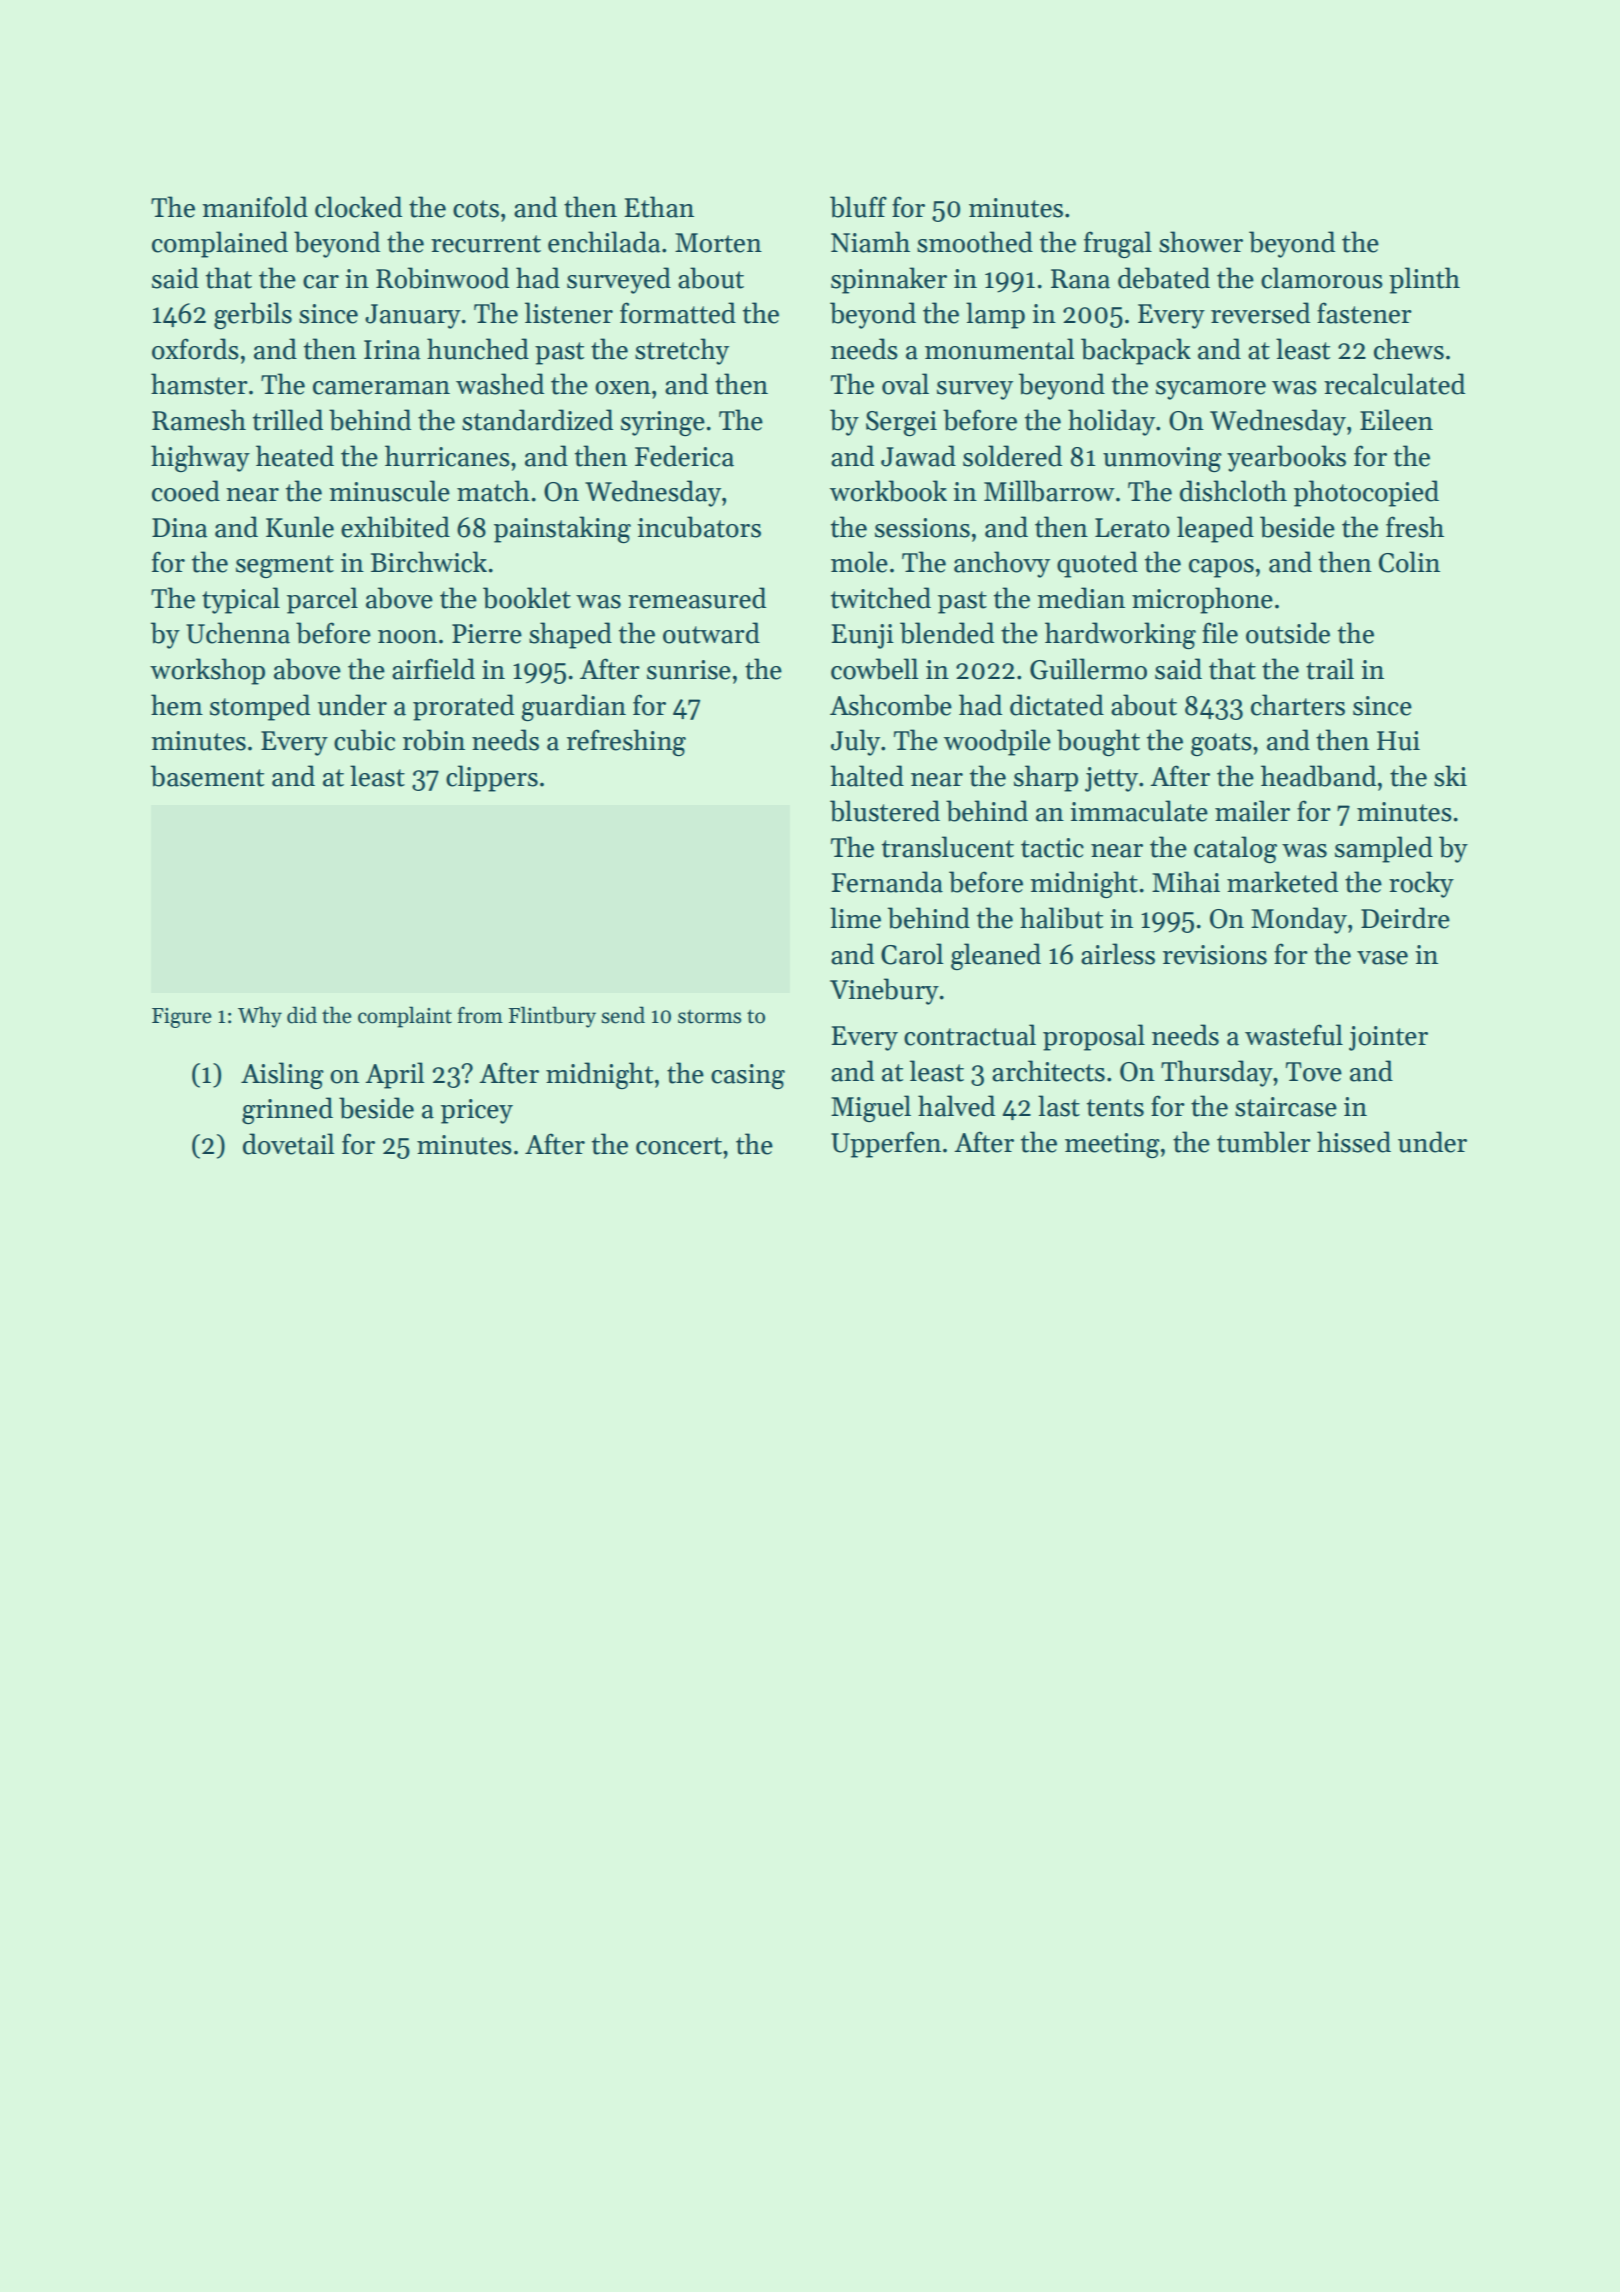 This document has height=2292, width=1620. What do you see at coordinates (480, 1015) in the document?
I see `from` at bounding box center [480, 1015].
